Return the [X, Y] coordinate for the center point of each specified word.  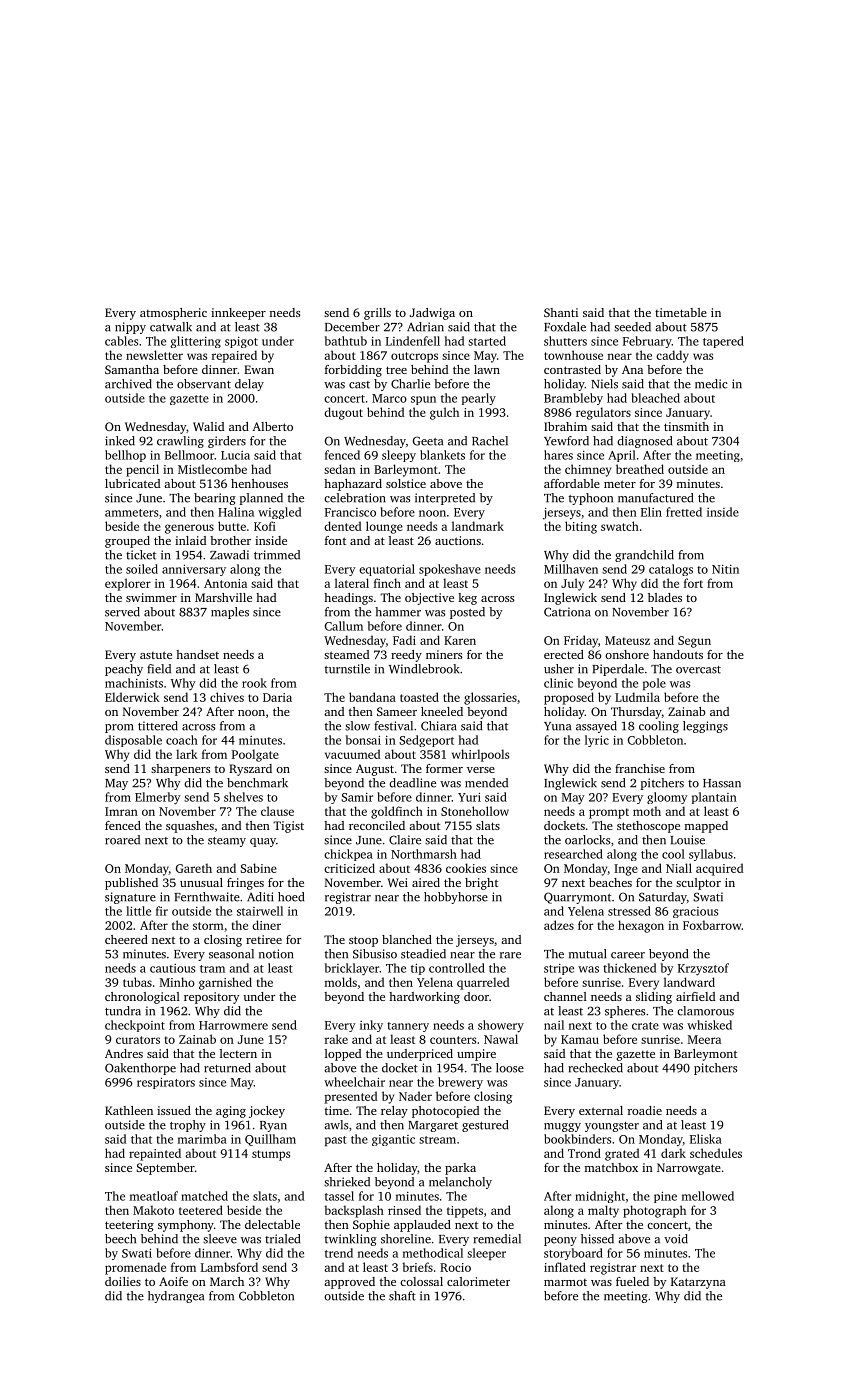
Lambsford [229, 1267]
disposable [133, 741]
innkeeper [238, 314]
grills [377, 314]
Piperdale [618, 670]
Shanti [561, 312]
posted [467, 613]
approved [349, 1283]
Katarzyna [698, 1283]
